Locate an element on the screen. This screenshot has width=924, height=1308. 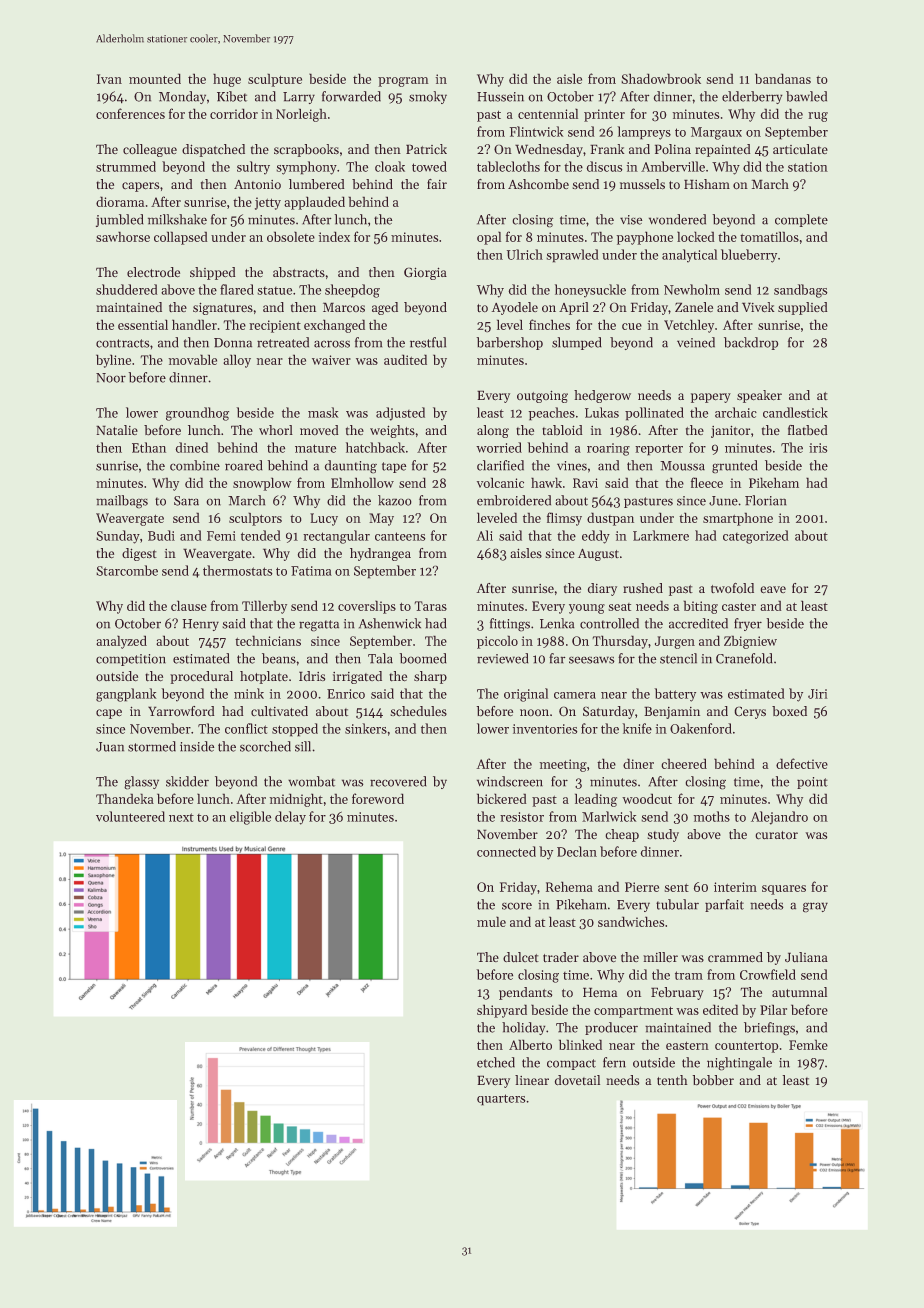
stormed is located at coordinates (152, 746).
